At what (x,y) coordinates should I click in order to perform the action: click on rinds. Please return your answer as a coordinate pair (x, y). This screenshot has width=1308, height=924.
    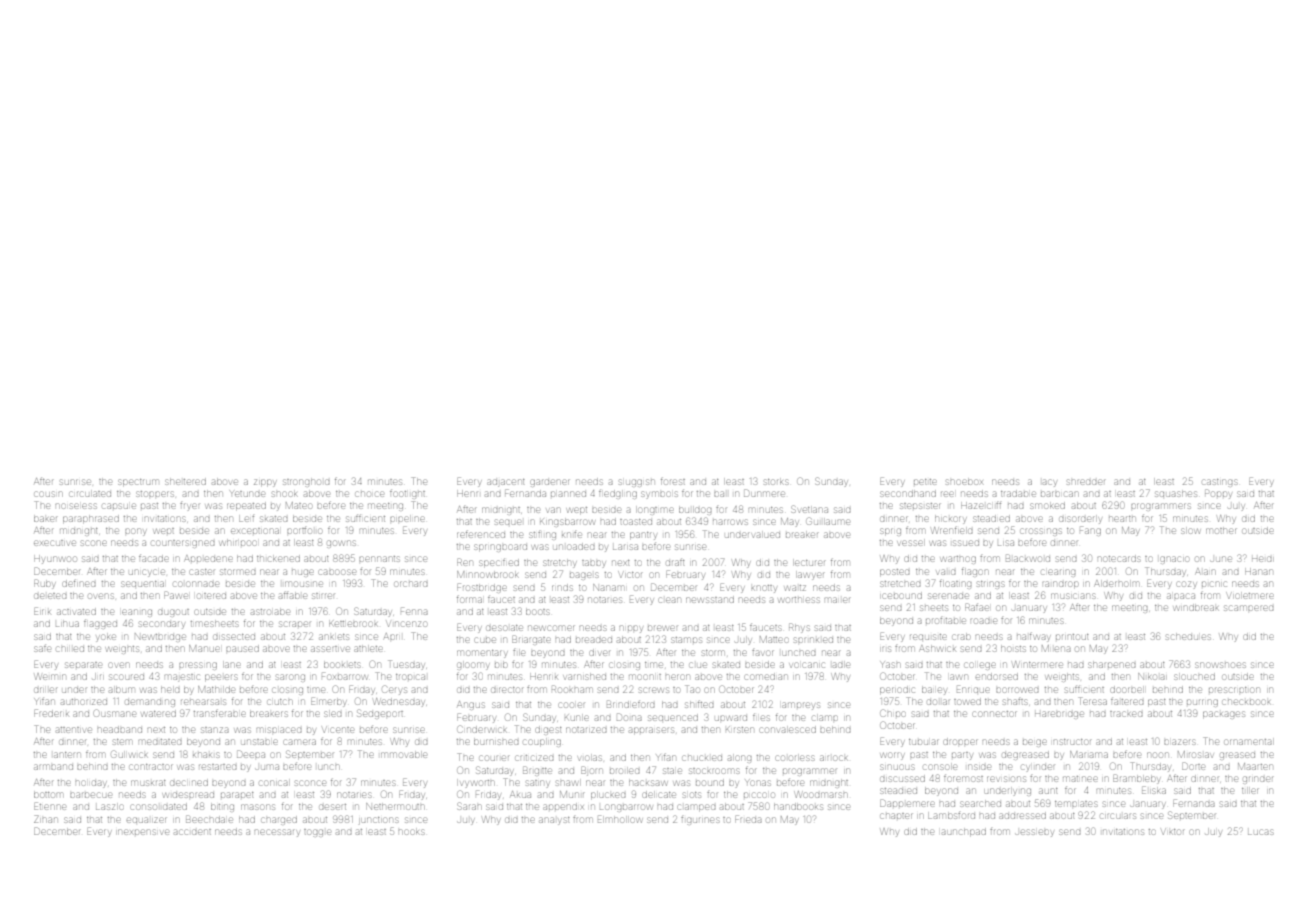
    Looking at the image, I should click on (562, 587).
